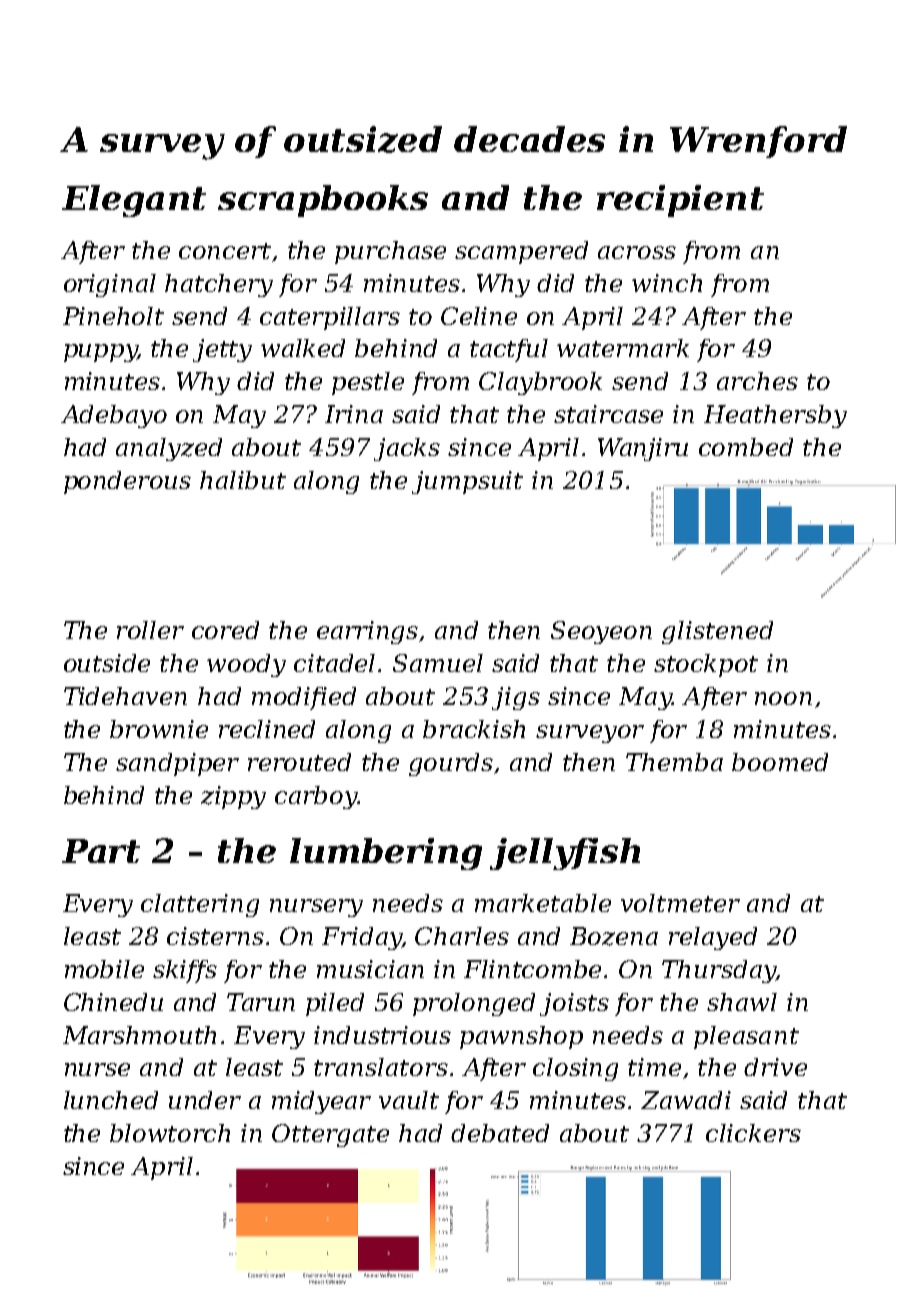 Image resolution: width=924 pixels, height=1311 pixels. I want to click on staircase, so click(608, 414).
